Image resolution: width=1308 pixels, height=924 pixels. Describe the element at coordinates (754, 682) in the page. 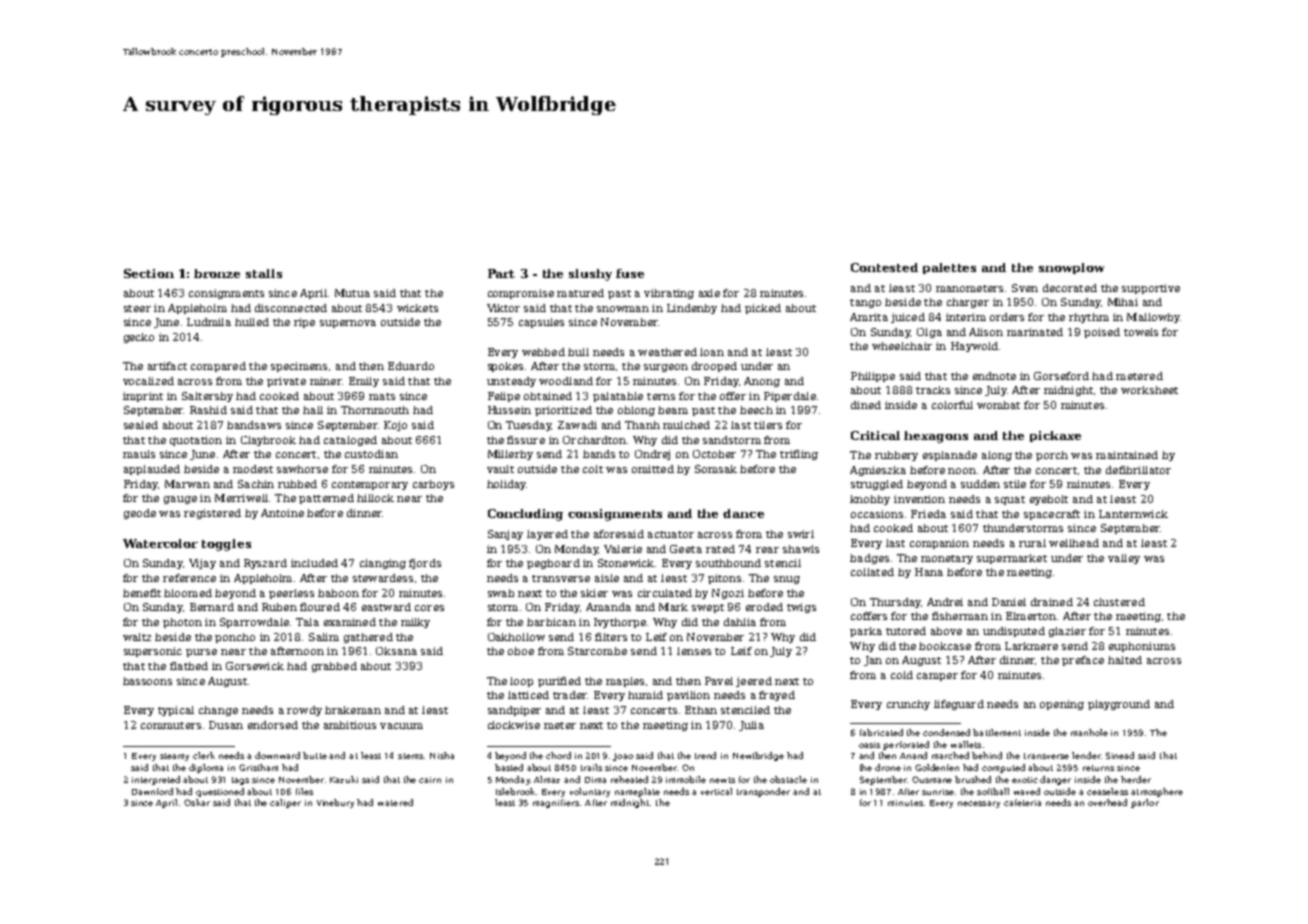

I see `jeered` at that location.
